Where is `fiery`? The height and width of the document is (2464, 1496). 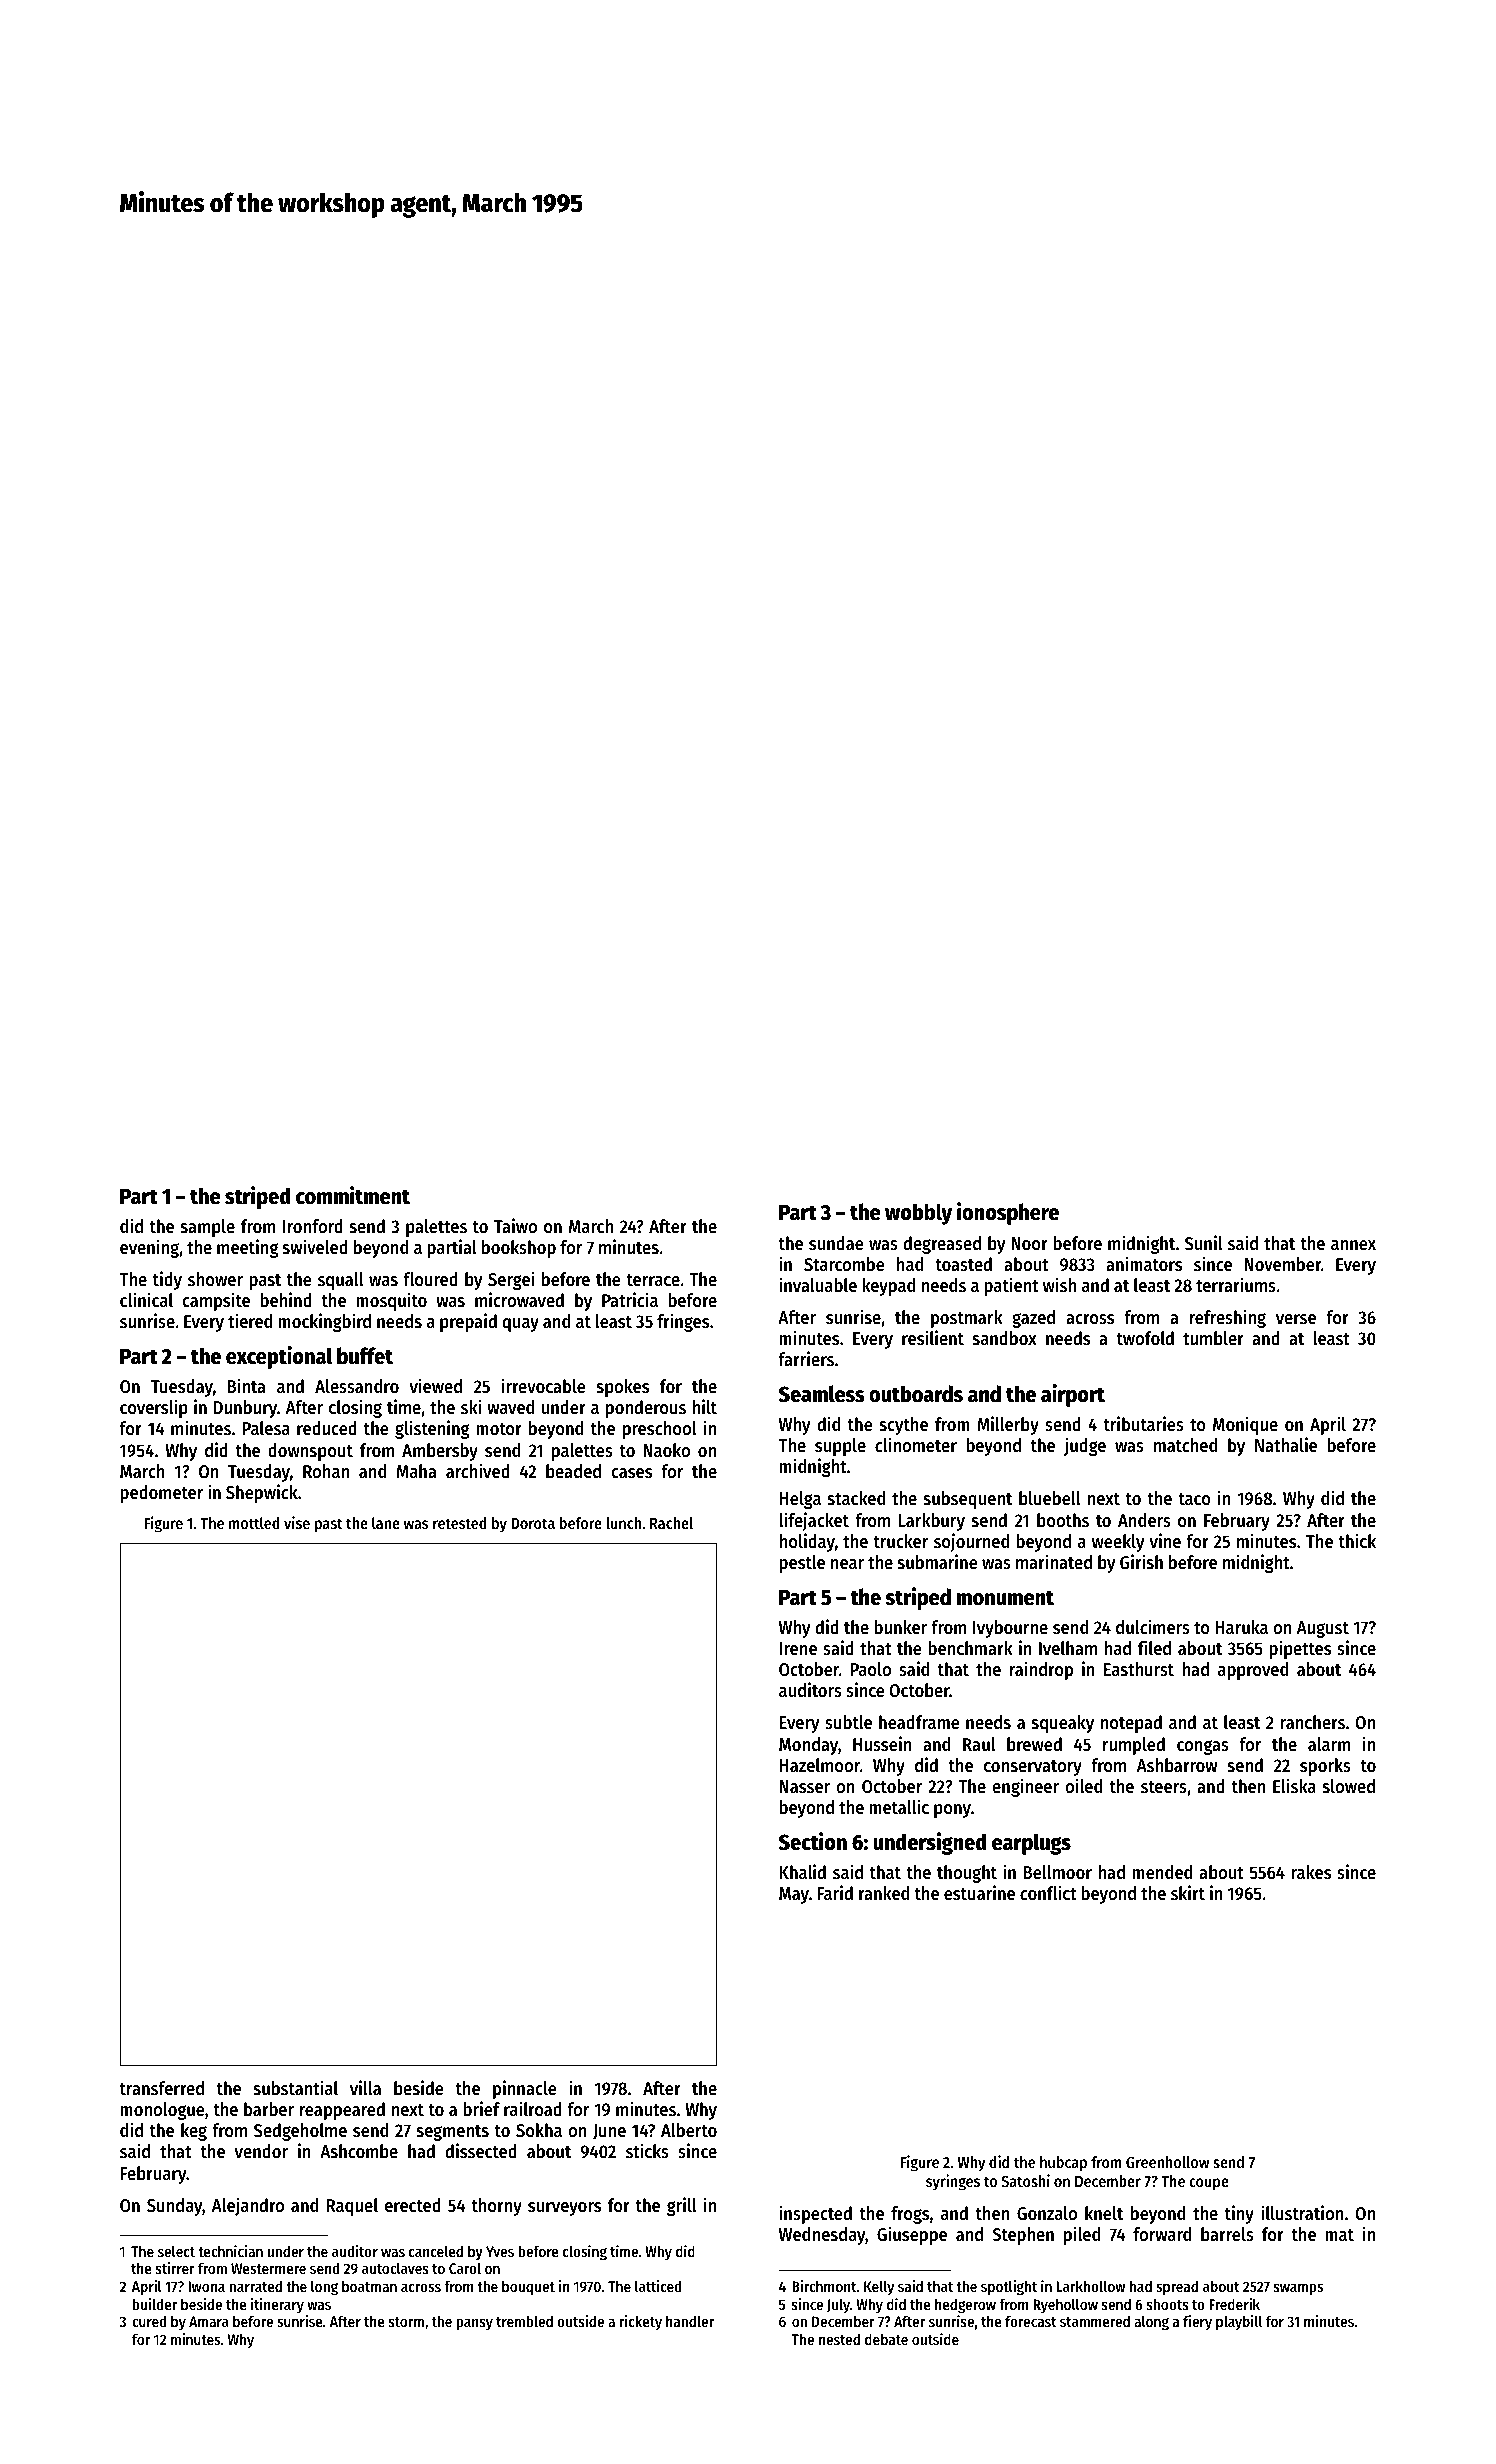 fiery is located at coordinates (1197, 2322).
